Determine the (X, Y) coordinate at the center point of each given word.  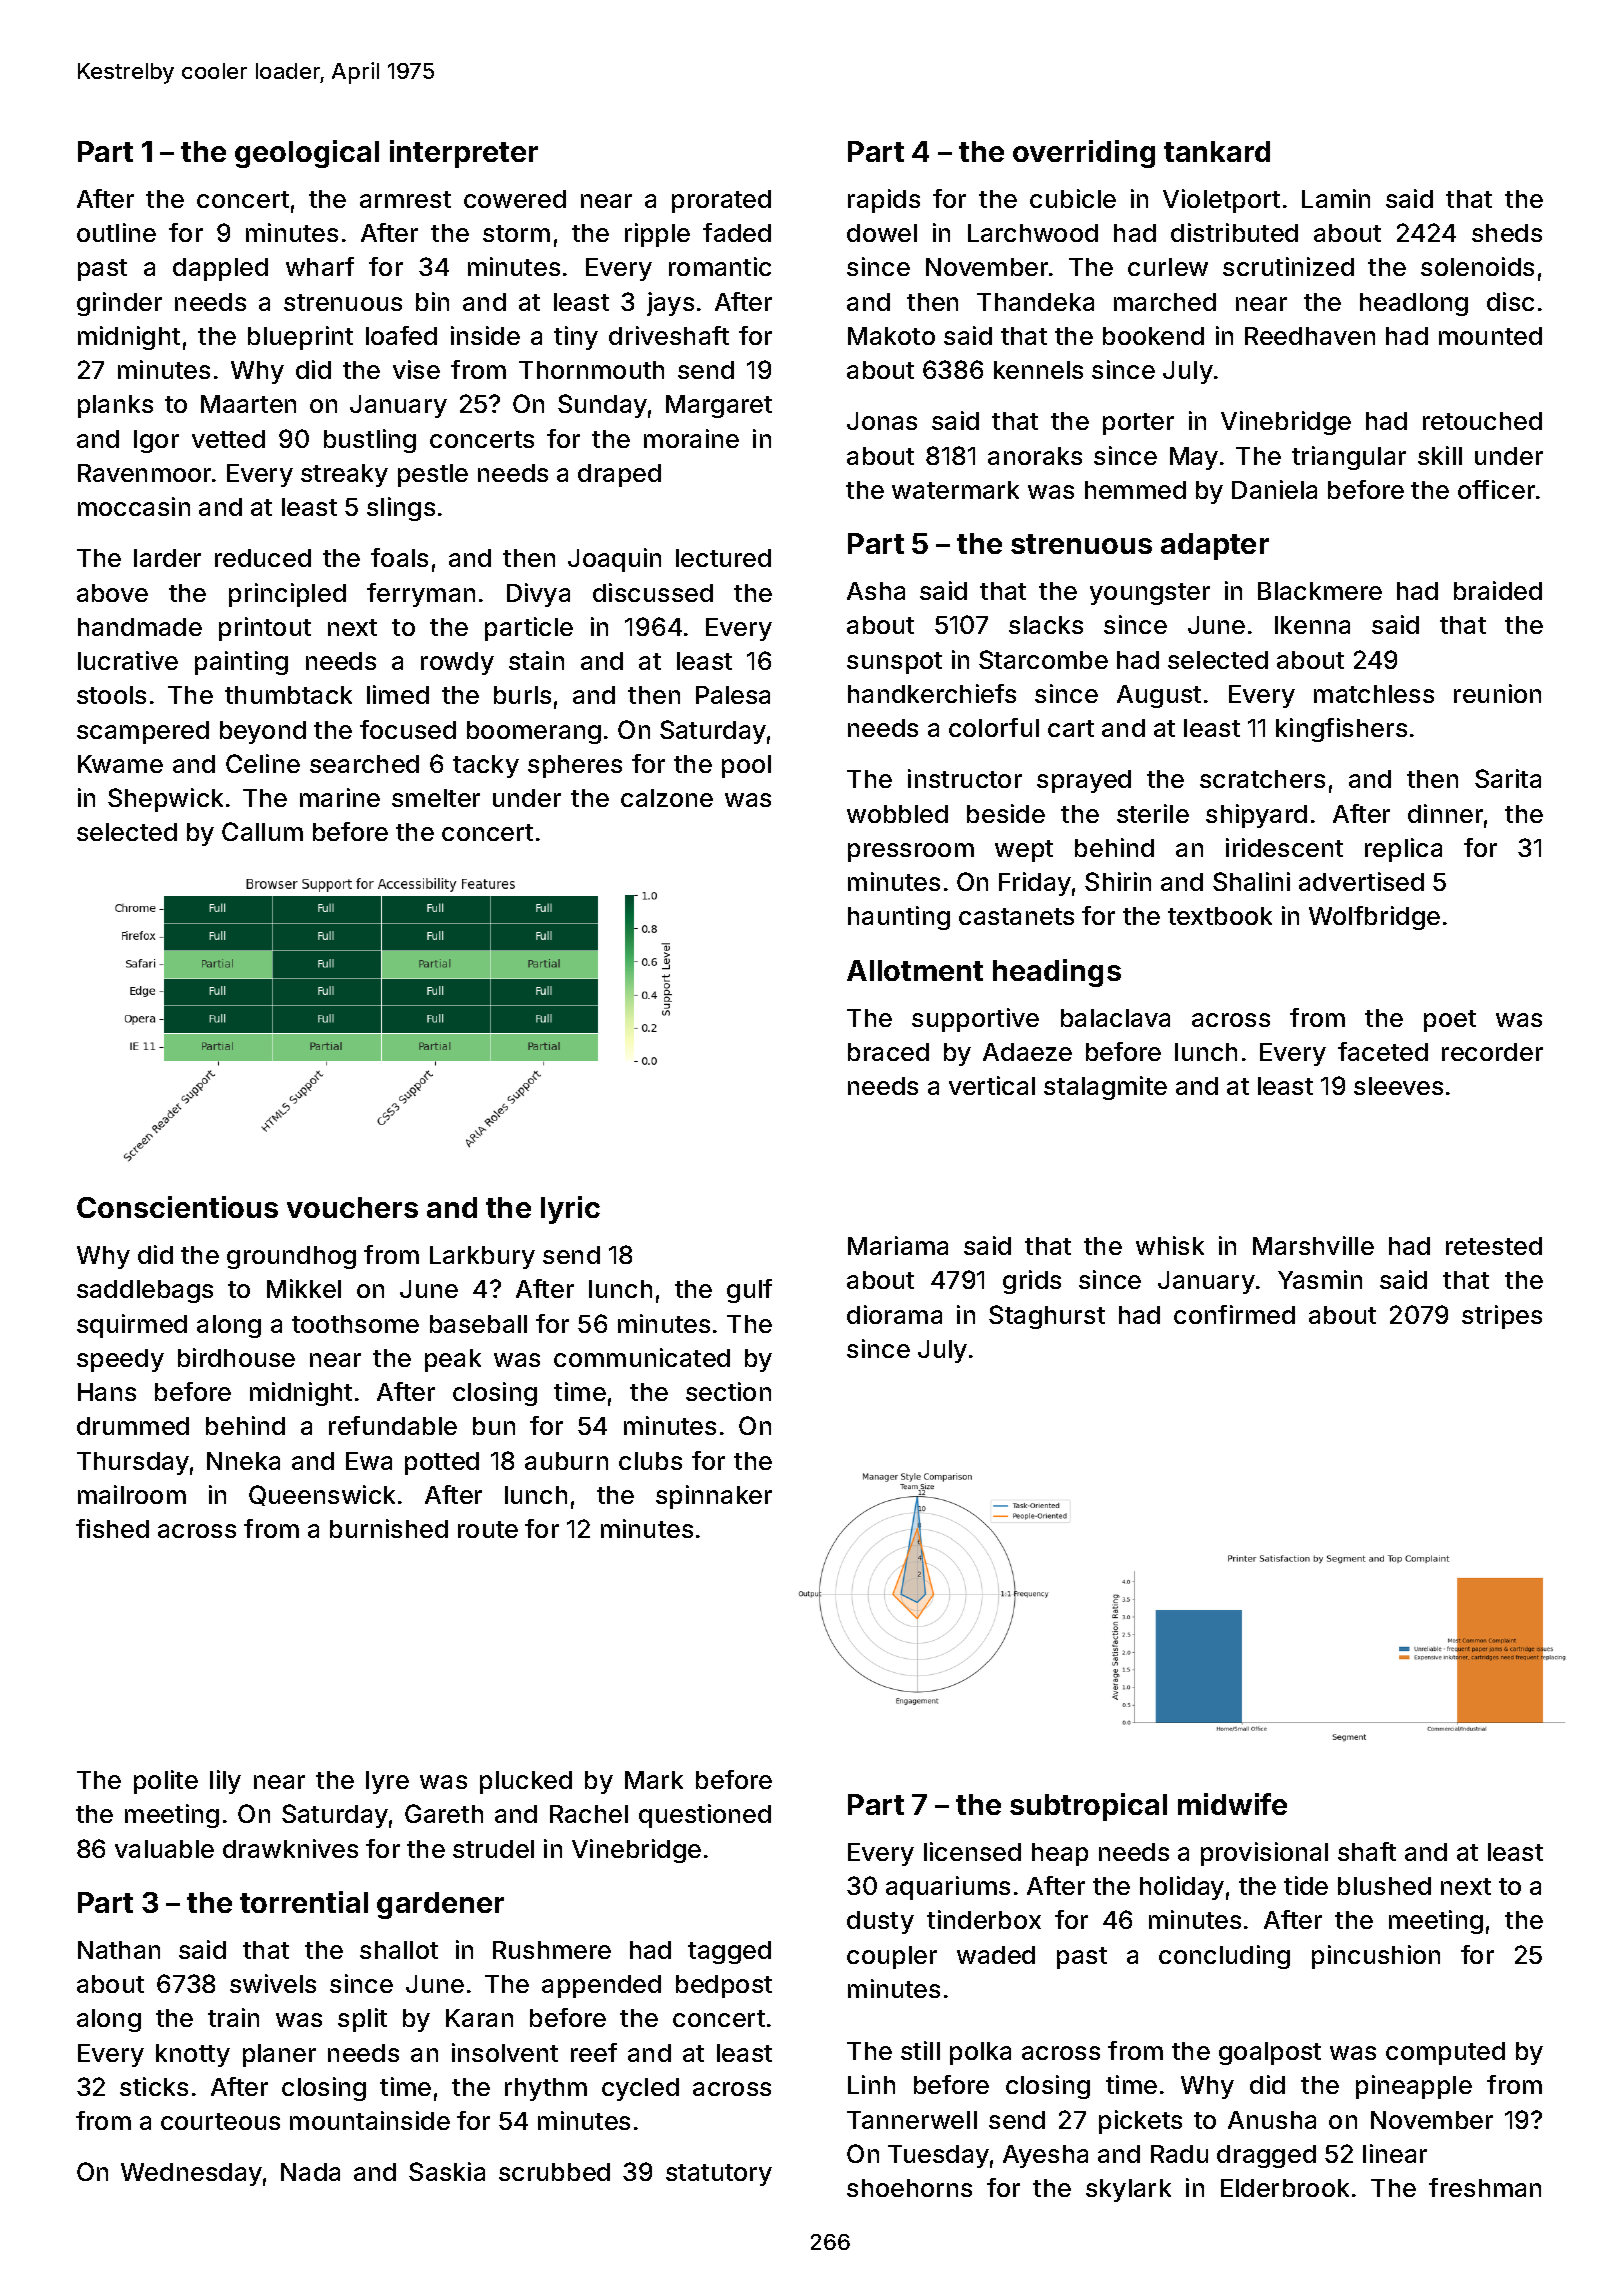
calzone (667, 798)
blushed (1384, 1886)
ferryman (421, 595)
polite (166, 1782)
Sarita (1508, 778)
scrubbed (554, 2172)
